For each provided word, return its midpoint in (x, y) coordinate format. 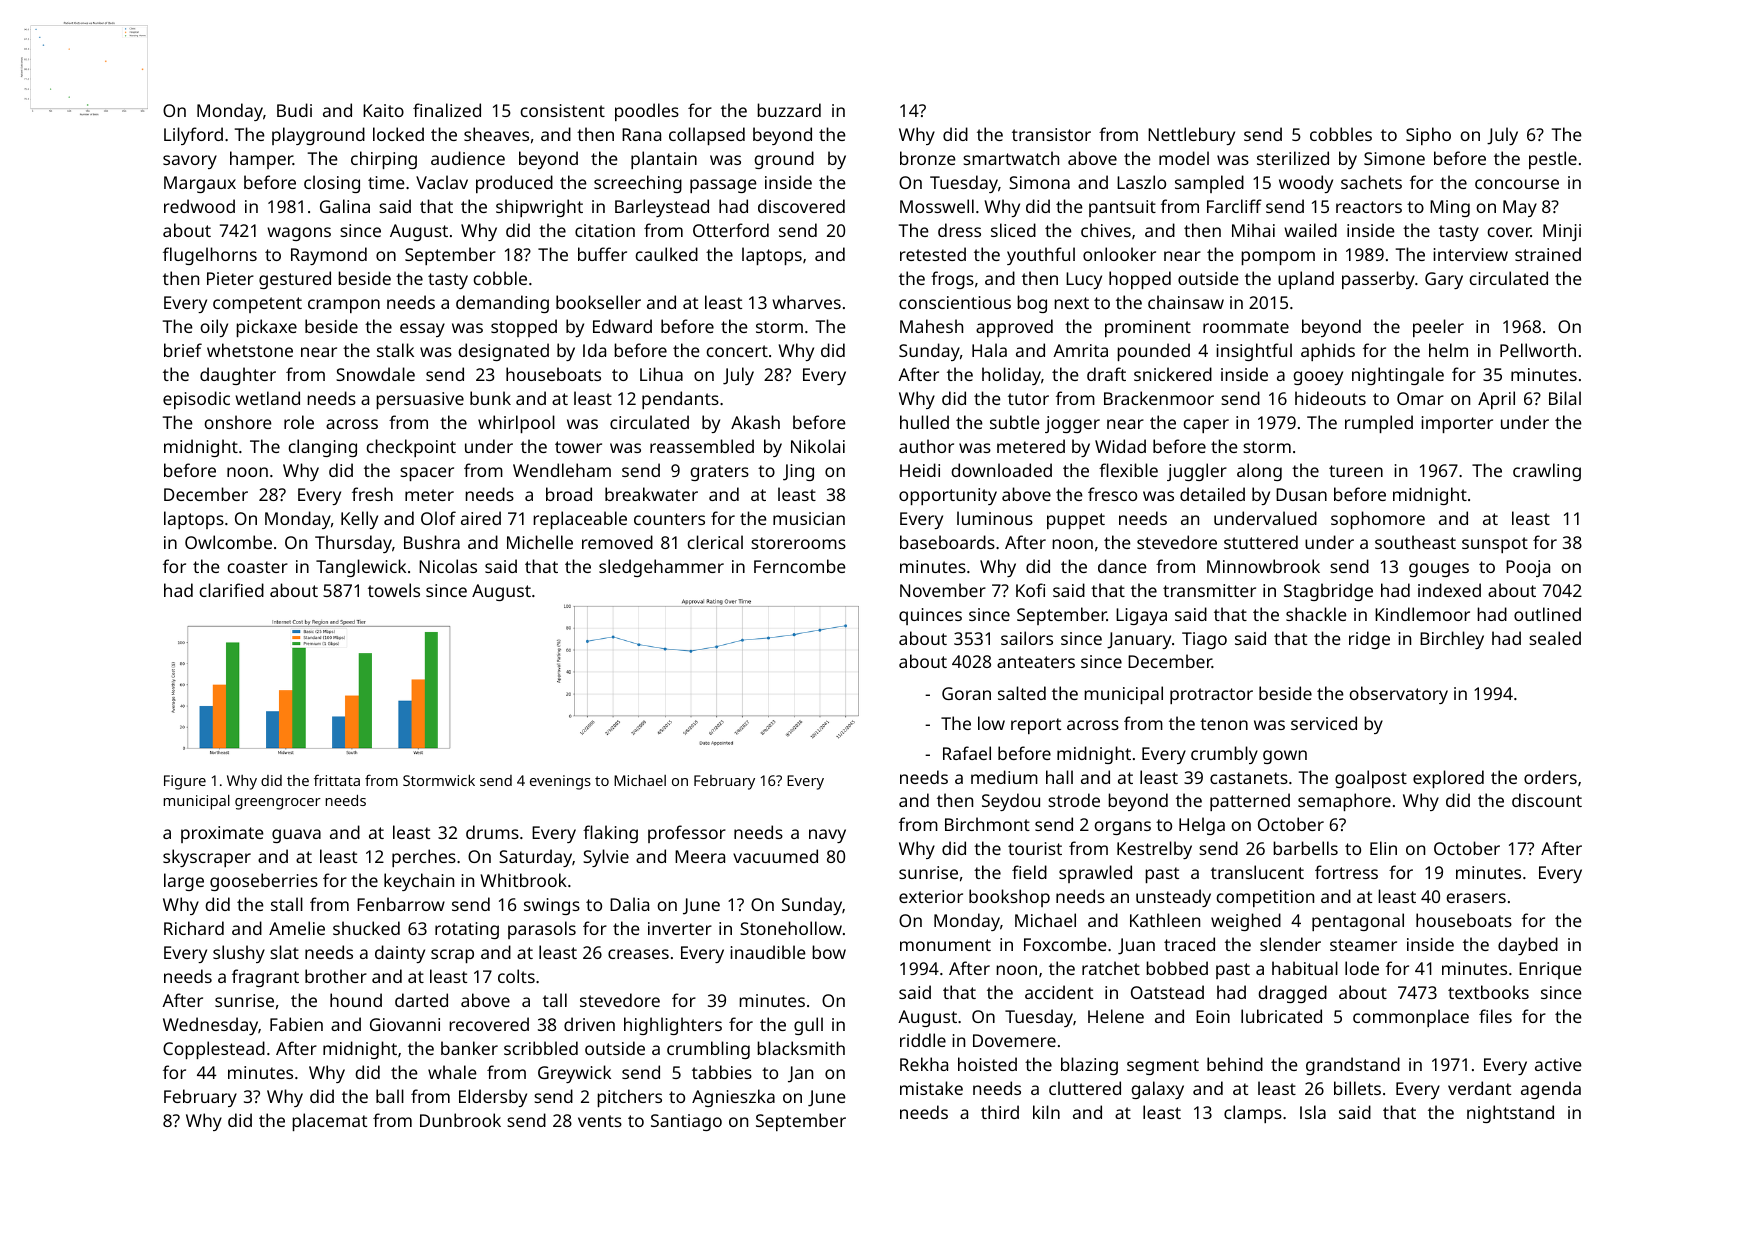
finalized (447, 110)
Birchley (1452, 640)
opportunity (948, 496)
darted (421, 1000)
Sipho (1428, 136)
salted (1022, 693)
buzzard (789, 110)
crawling (1547, 472)
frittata (337, 780)
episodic (196, 400)
